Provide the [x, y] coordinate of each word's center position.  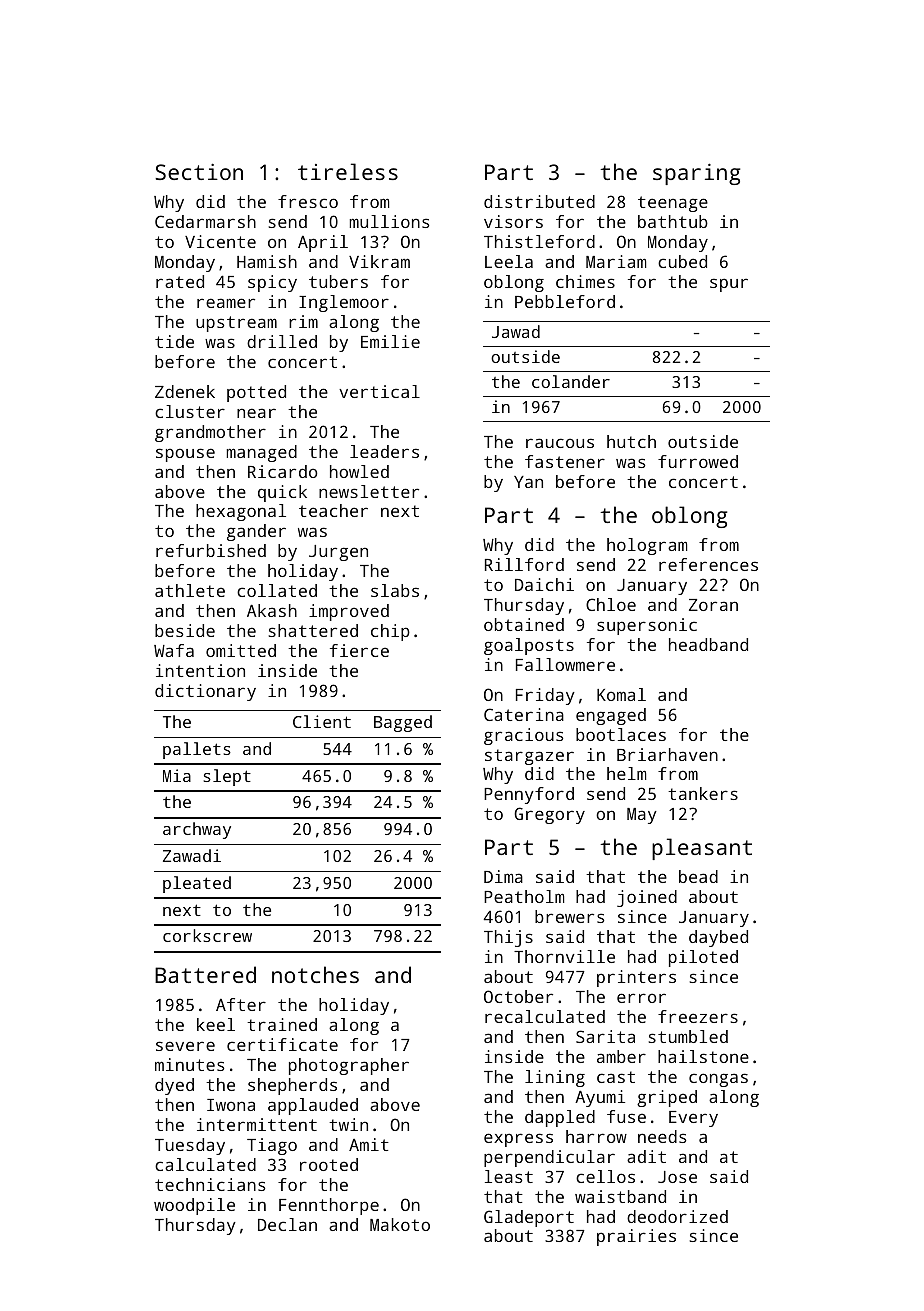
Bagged [403, 723]
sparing [696, 174]
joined [647, 898]
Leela [509, 261]
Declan [287, 1224]
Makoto [400, 1224]
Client [322, 721]
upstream [236, 324]
